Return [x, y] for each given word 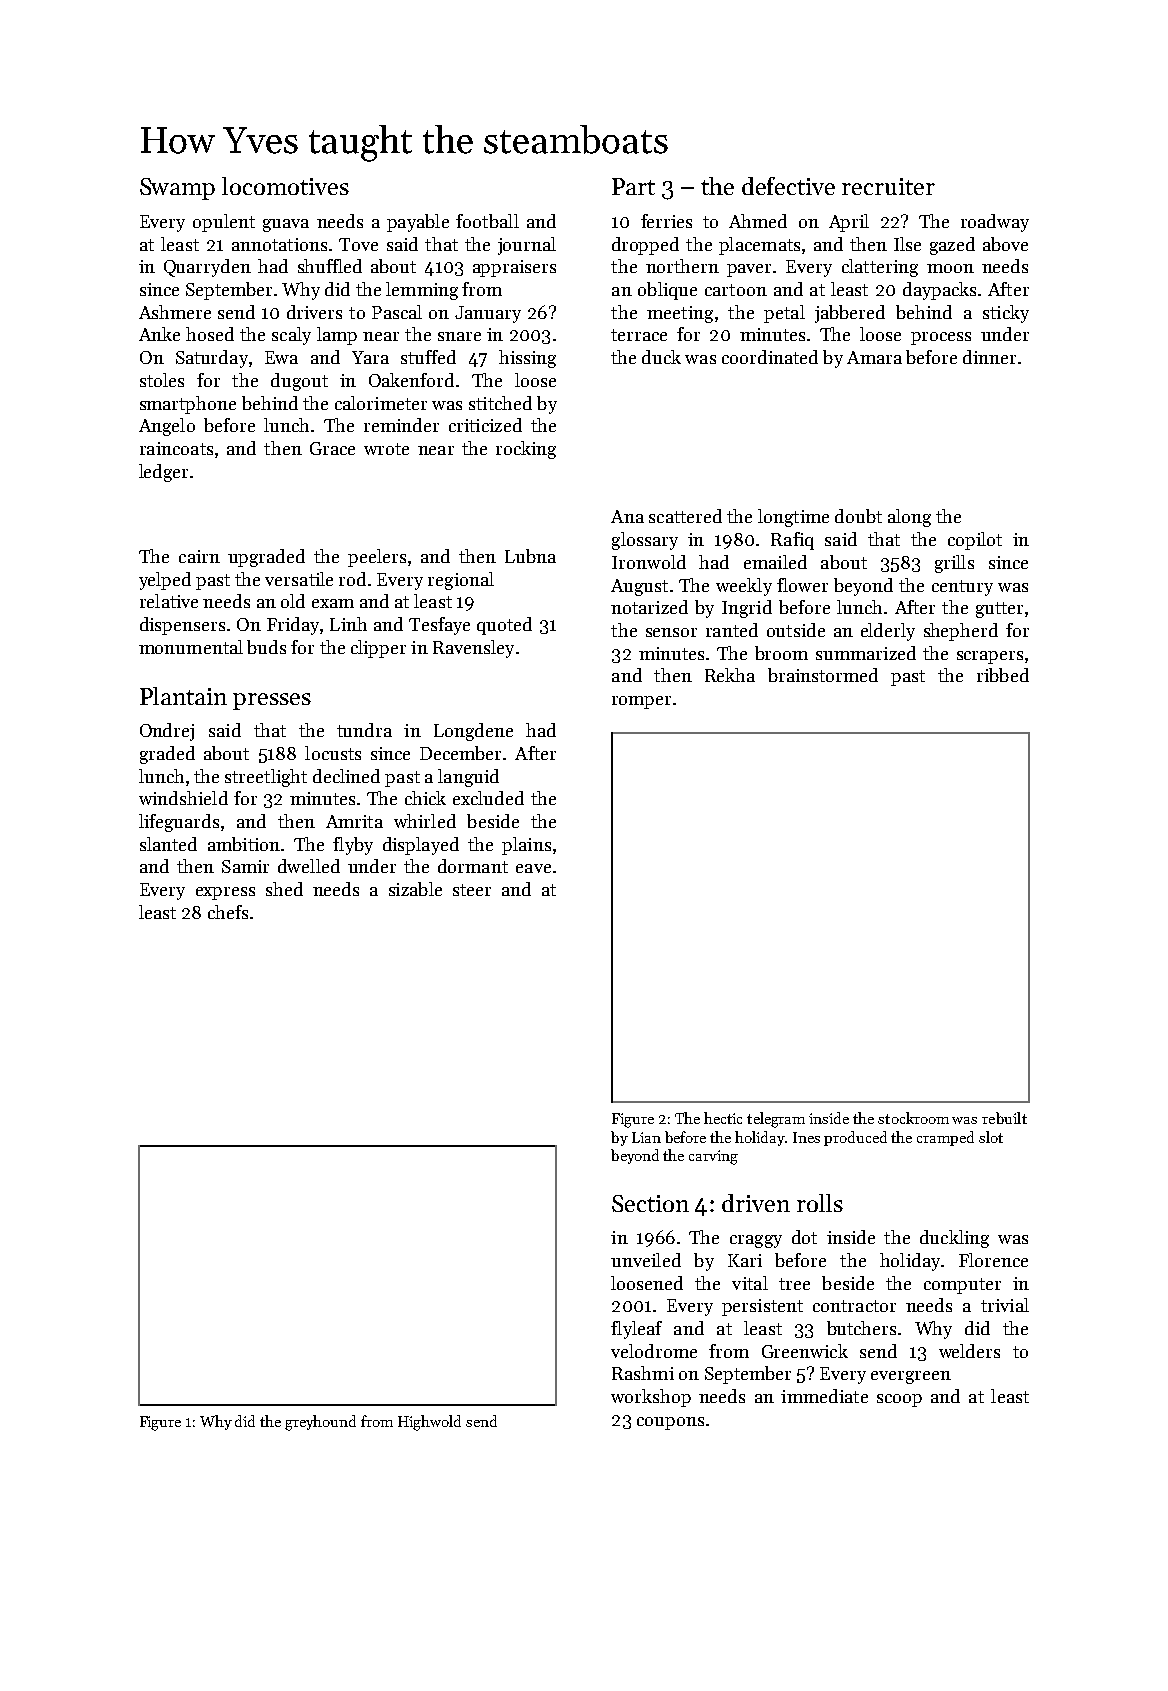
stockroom [913, 1118]
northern [682, 266]
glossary [645, 541]
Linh [348, 624]
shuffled [330, 266]
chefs [228, 912]
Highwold [429, 1423]
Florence [993, 1260]
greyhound [320, 1423]
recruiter [888, 186]
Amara [874, 357]
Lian [646, 1137]
